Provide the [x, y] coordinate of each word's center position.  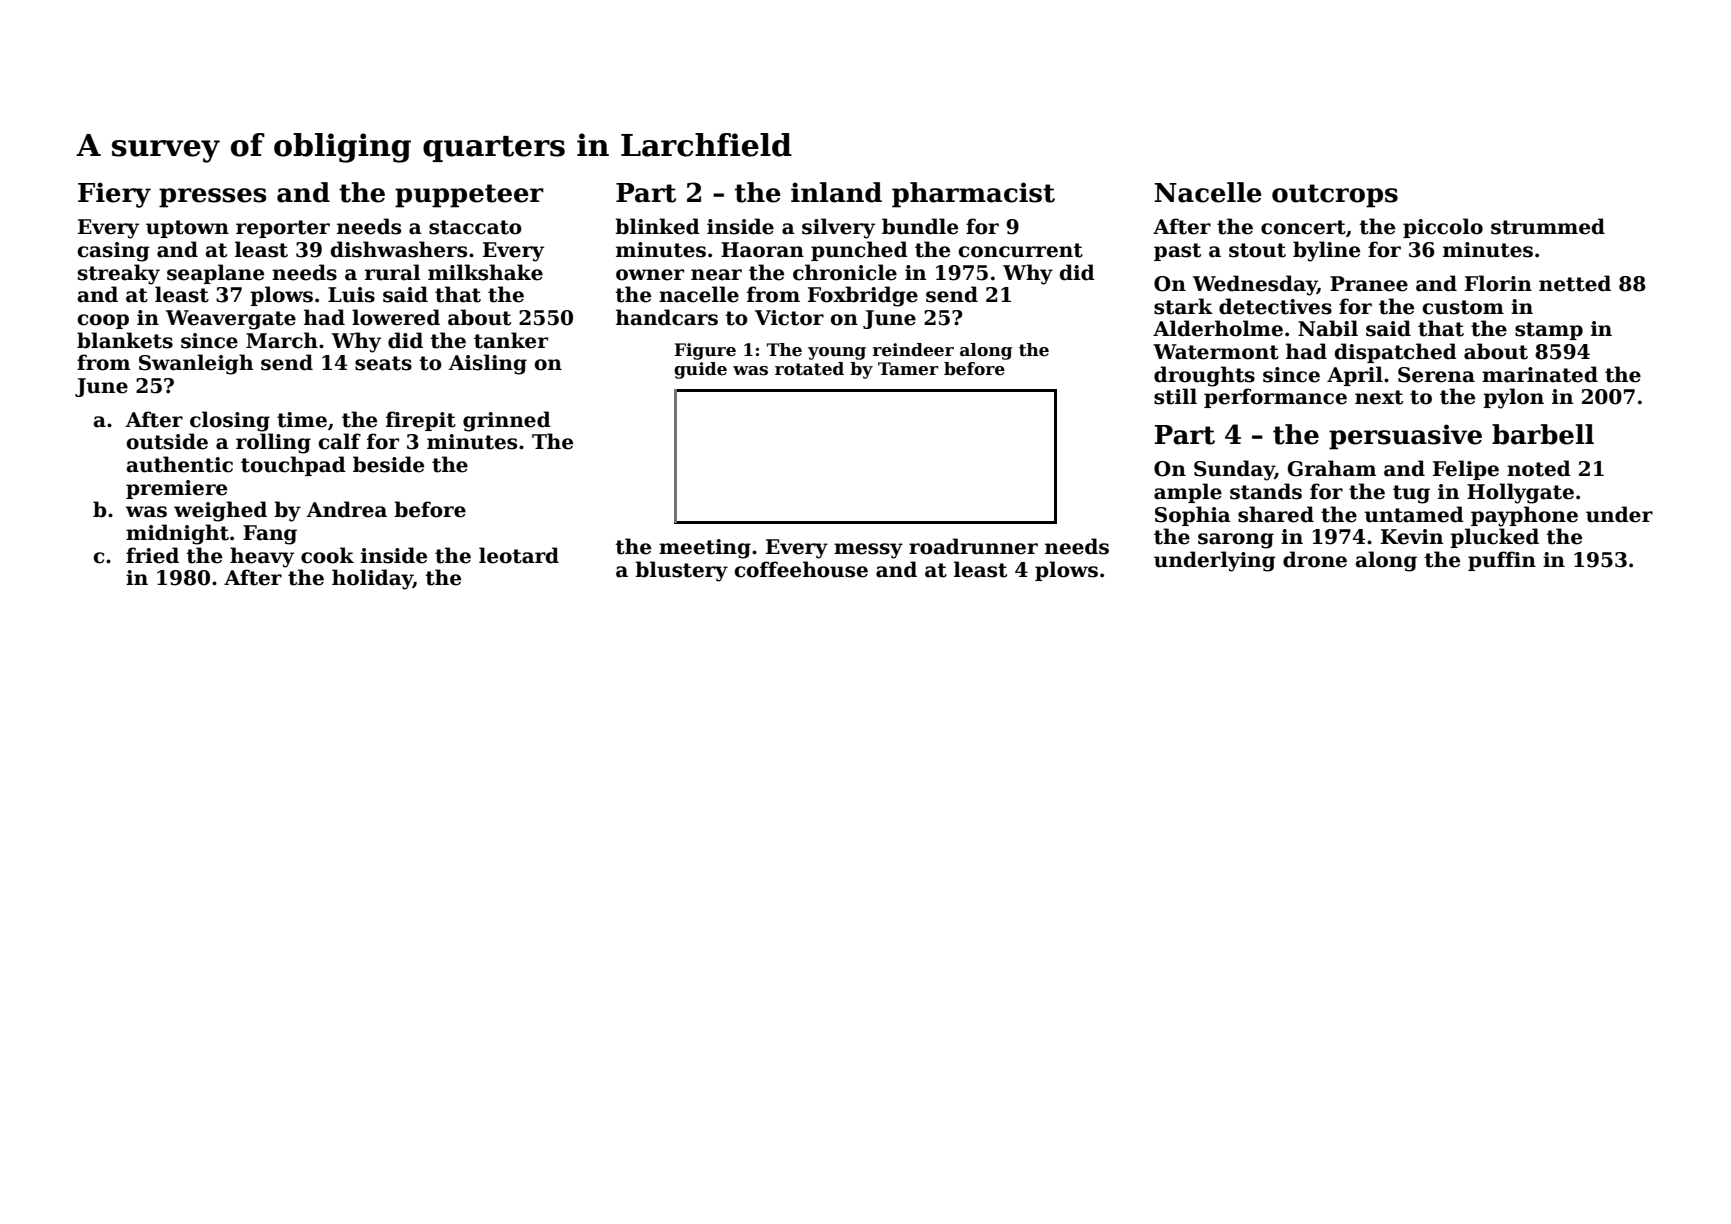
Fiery [114, 195]
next [1379, 397]
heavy [262, 557]
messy [868, 551]
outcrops [1335, 196]
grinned [507, 421]
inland [836, 192]
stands [1266, 491]
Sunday [1234, 470]
